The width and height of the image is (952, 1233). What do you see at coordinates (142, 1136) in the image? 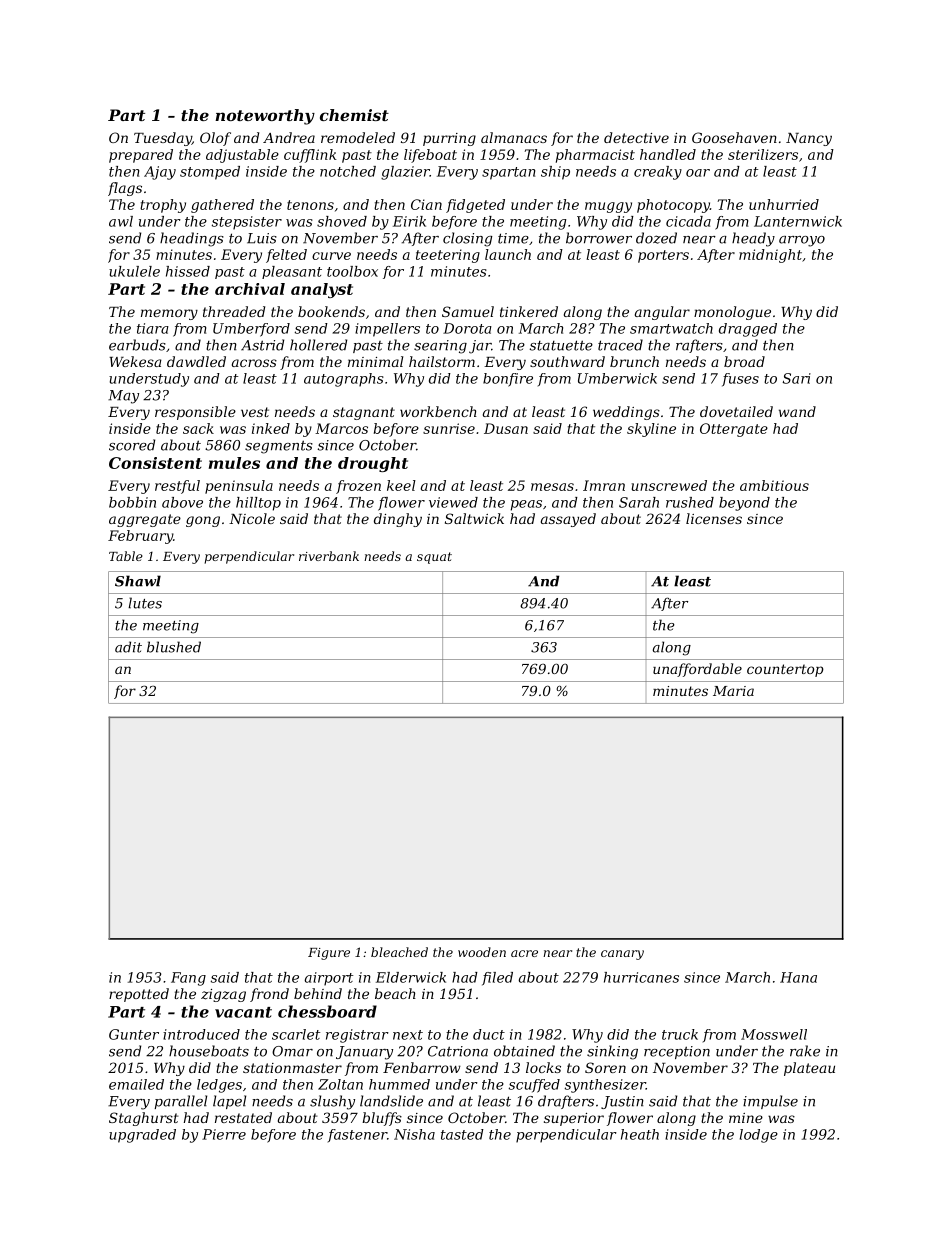
I see `upgraded` at bounding box center [142, 1136].
